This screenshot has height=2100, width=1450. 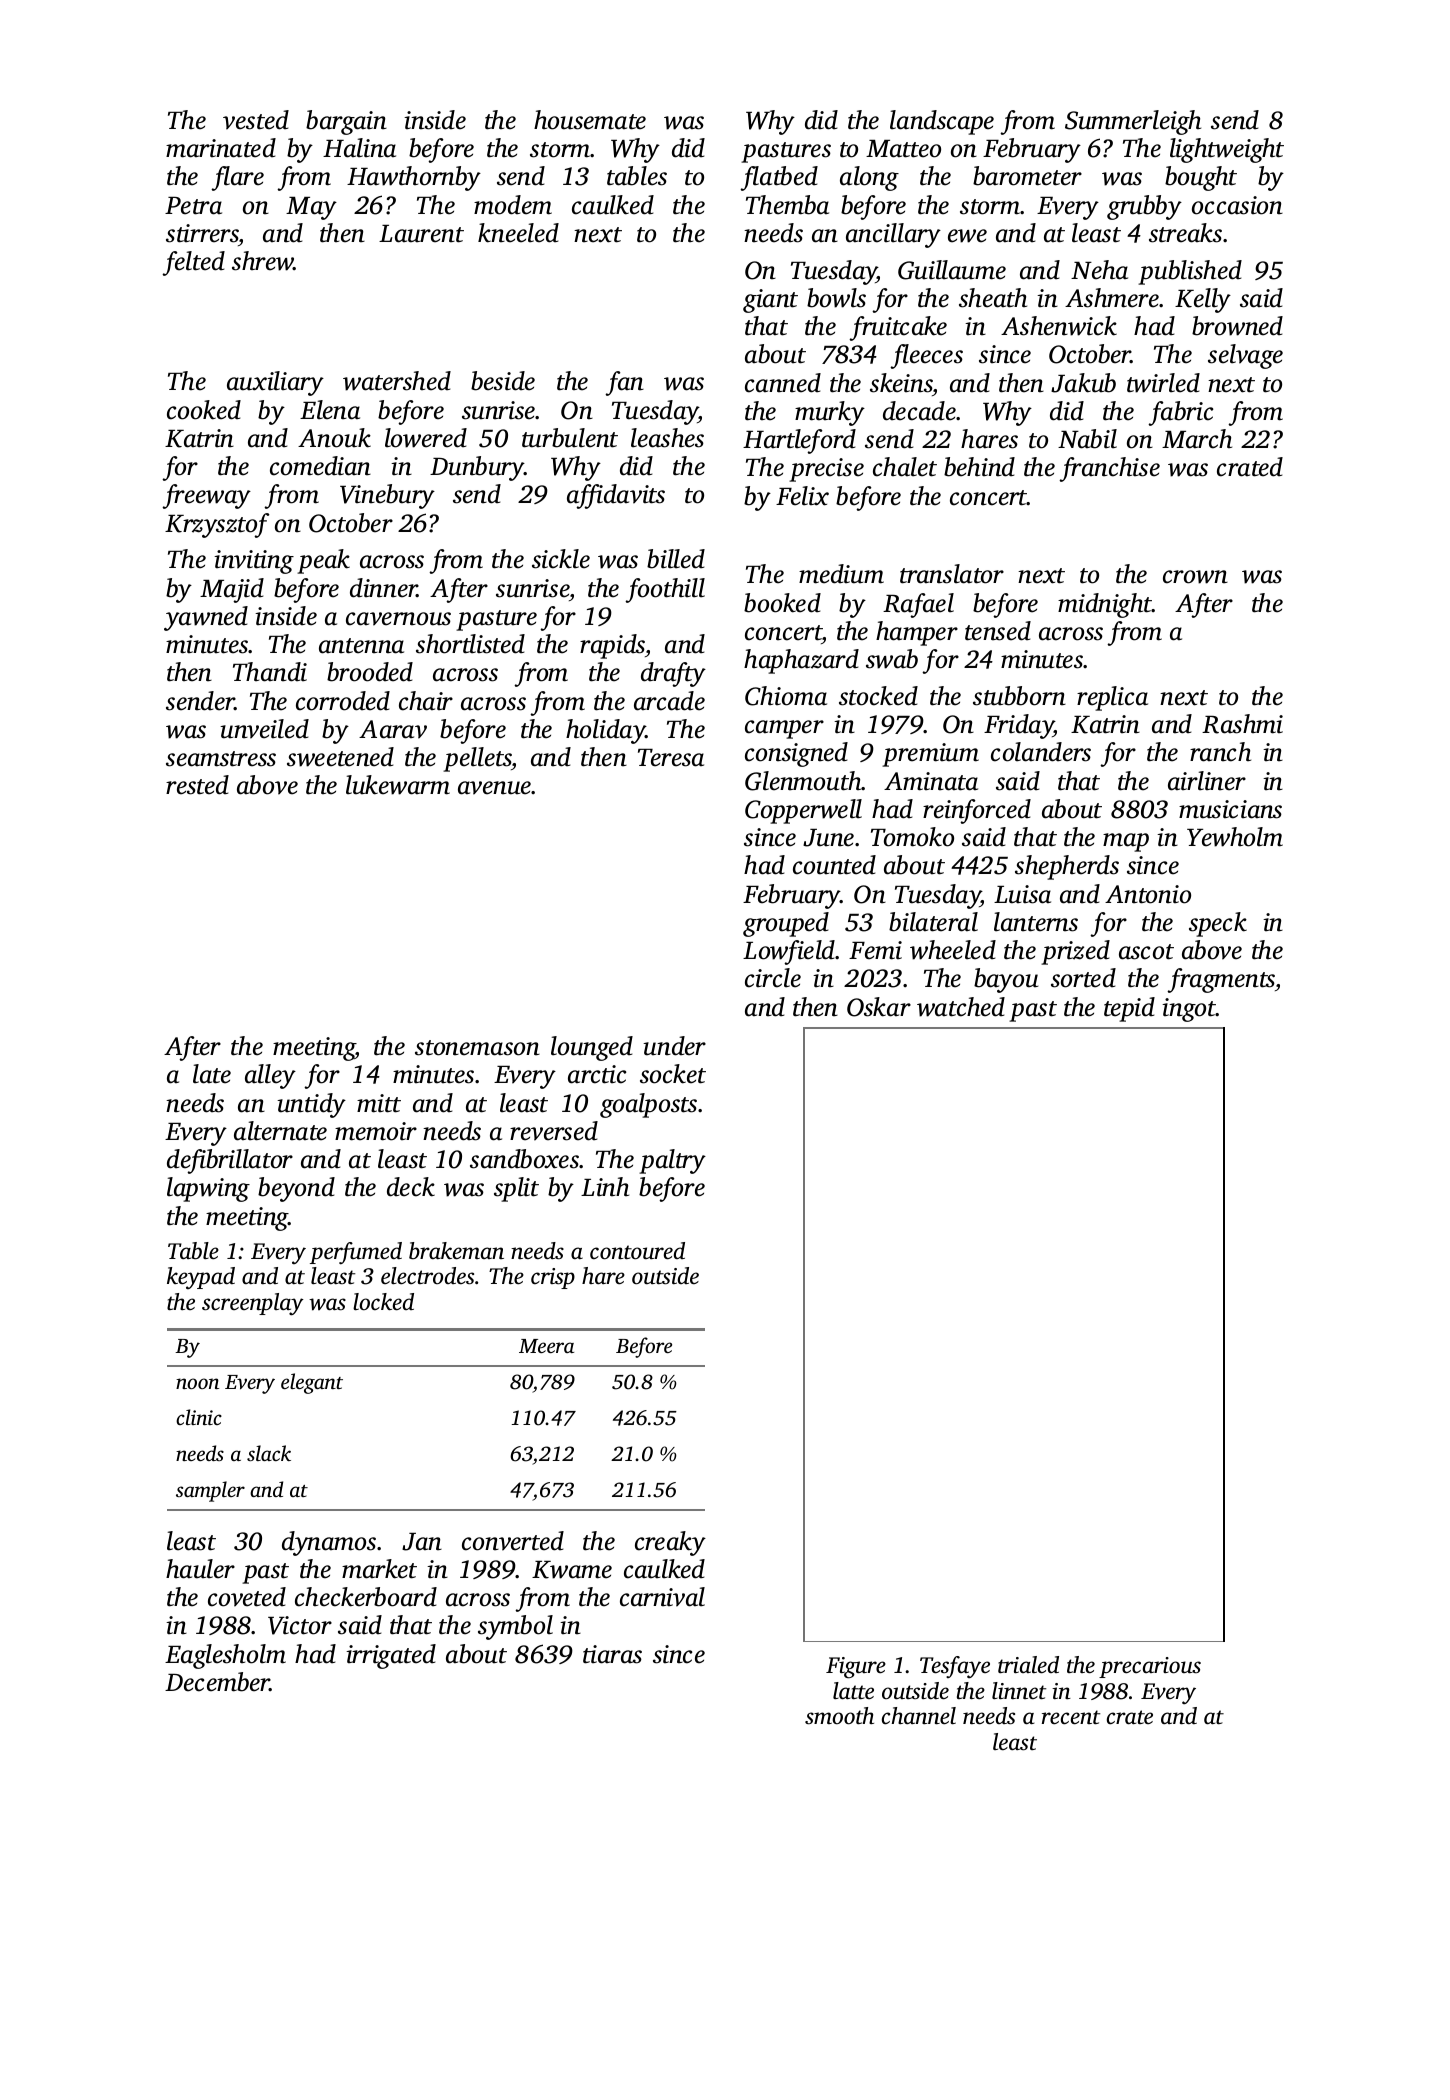 I want to click on replica, so click(x=1112, y=698).
